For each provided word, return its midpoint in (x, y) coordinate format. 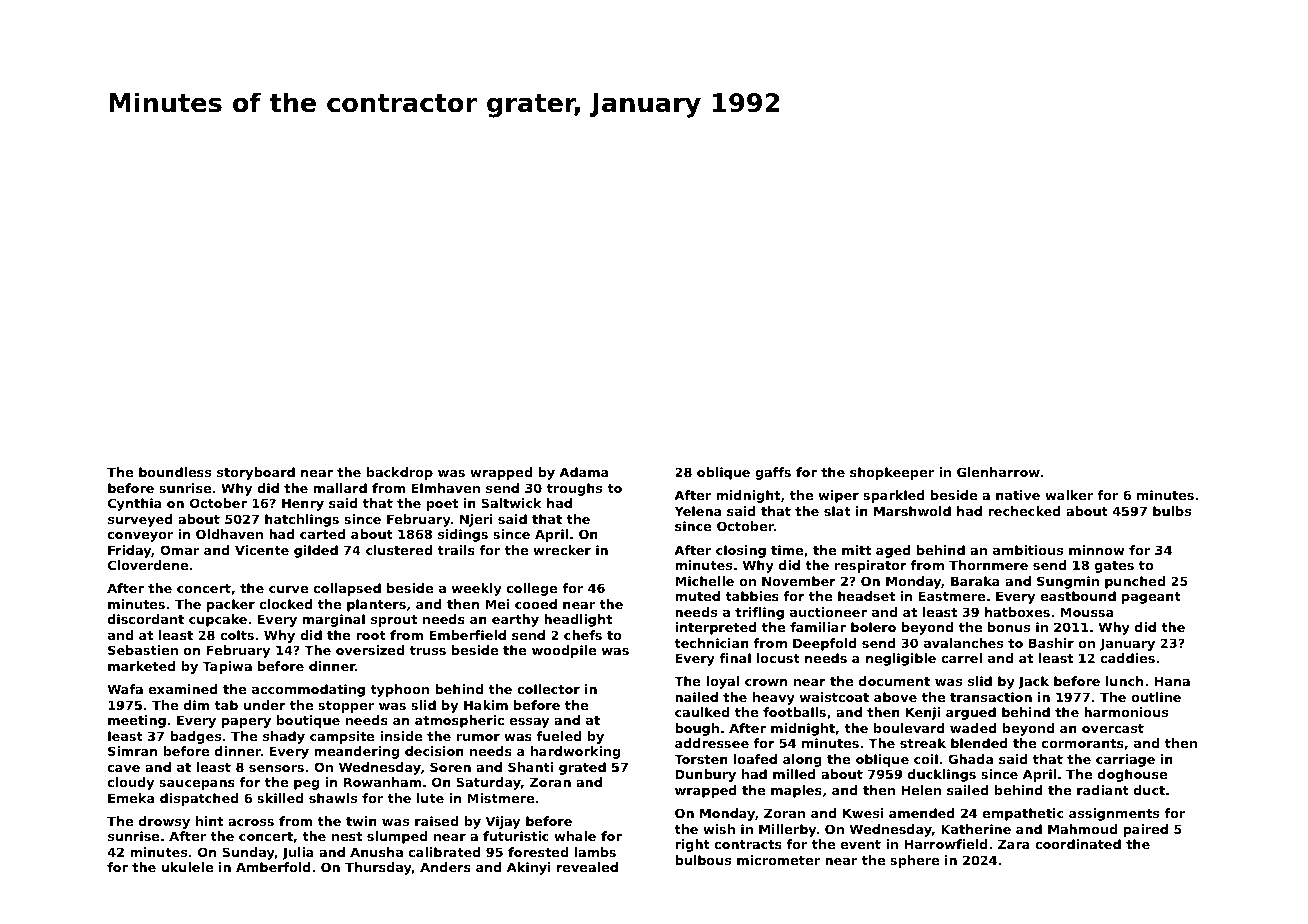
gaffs (773, 473)
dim (196, 705)
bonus (1009, 627)
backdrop (400, 473)
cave (124, 768)
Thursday (378, 868)
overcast (1113, 728)
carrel (961, 658)
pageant (1151, 598)
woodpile (564, 651)
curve (288, 589)
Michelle (704, 581)
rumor (478, 737)
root (371, 635)
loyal (722, 682)
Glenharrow (998, 472)
